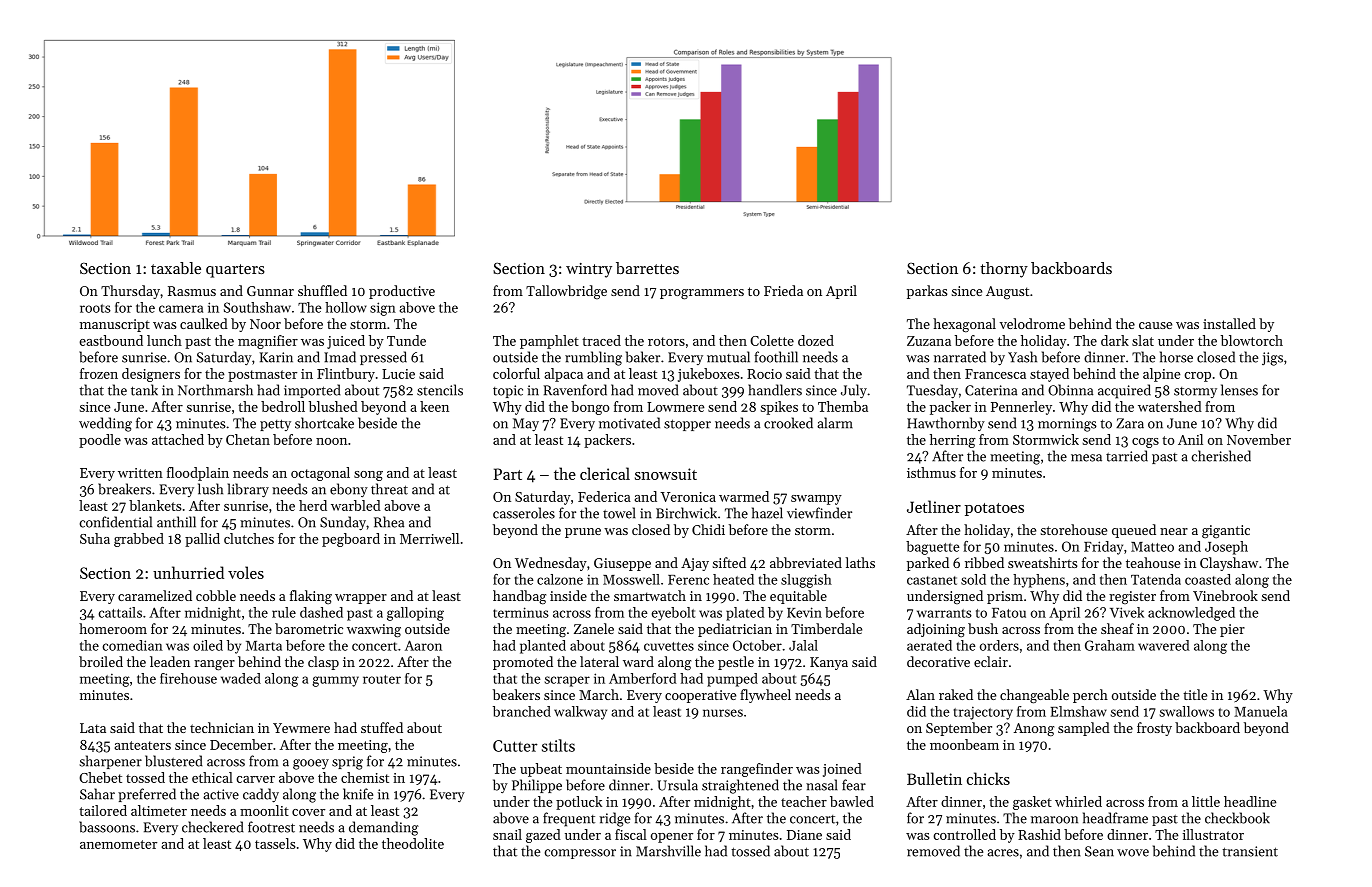  What do you see at coordinates (301, 728) in the page?
I see `Yewmere` at bounding box center [301, 728].
